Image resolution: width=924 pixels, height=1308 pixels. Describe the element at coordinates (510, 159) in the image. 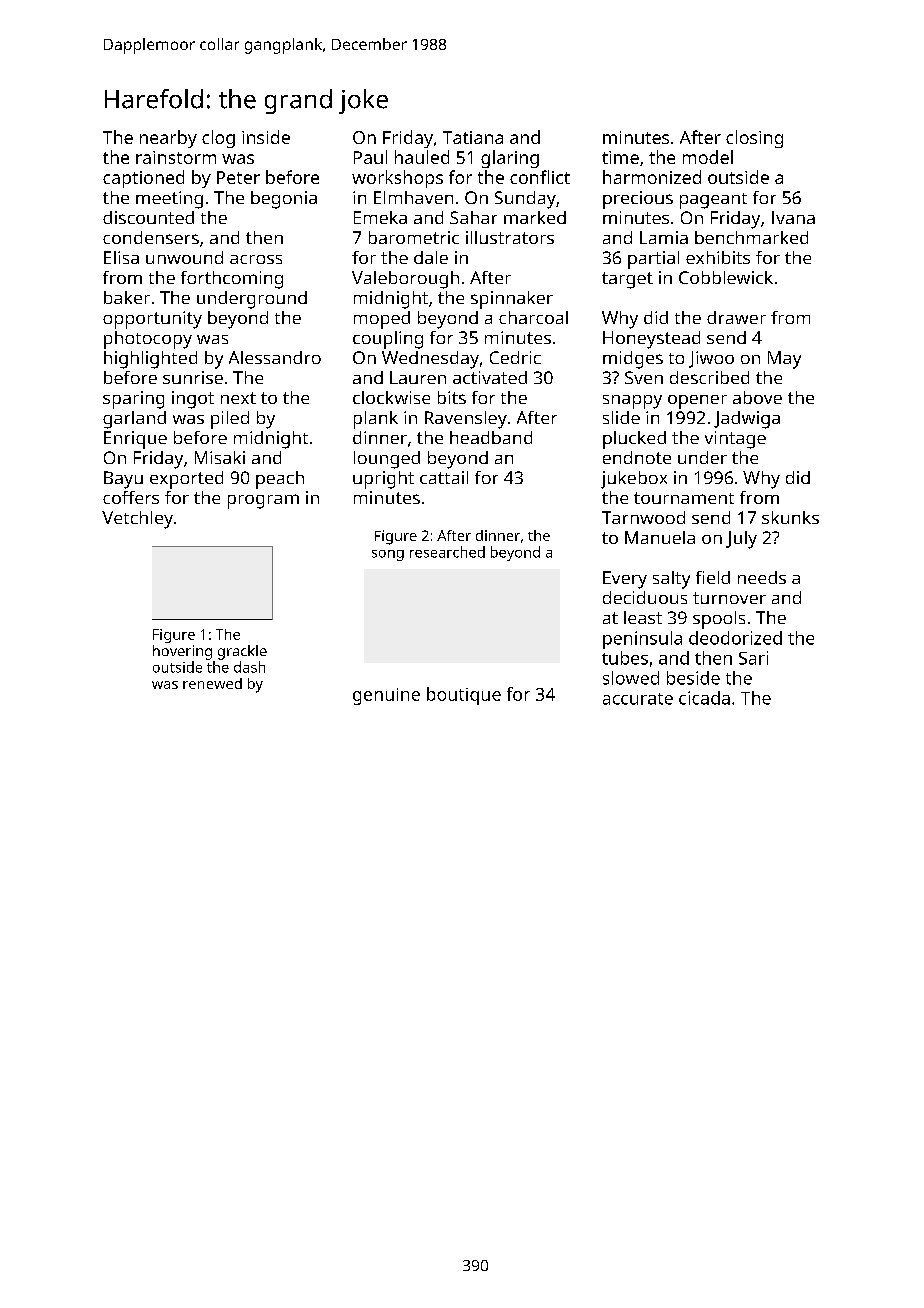

I see `glaring` at that location.
